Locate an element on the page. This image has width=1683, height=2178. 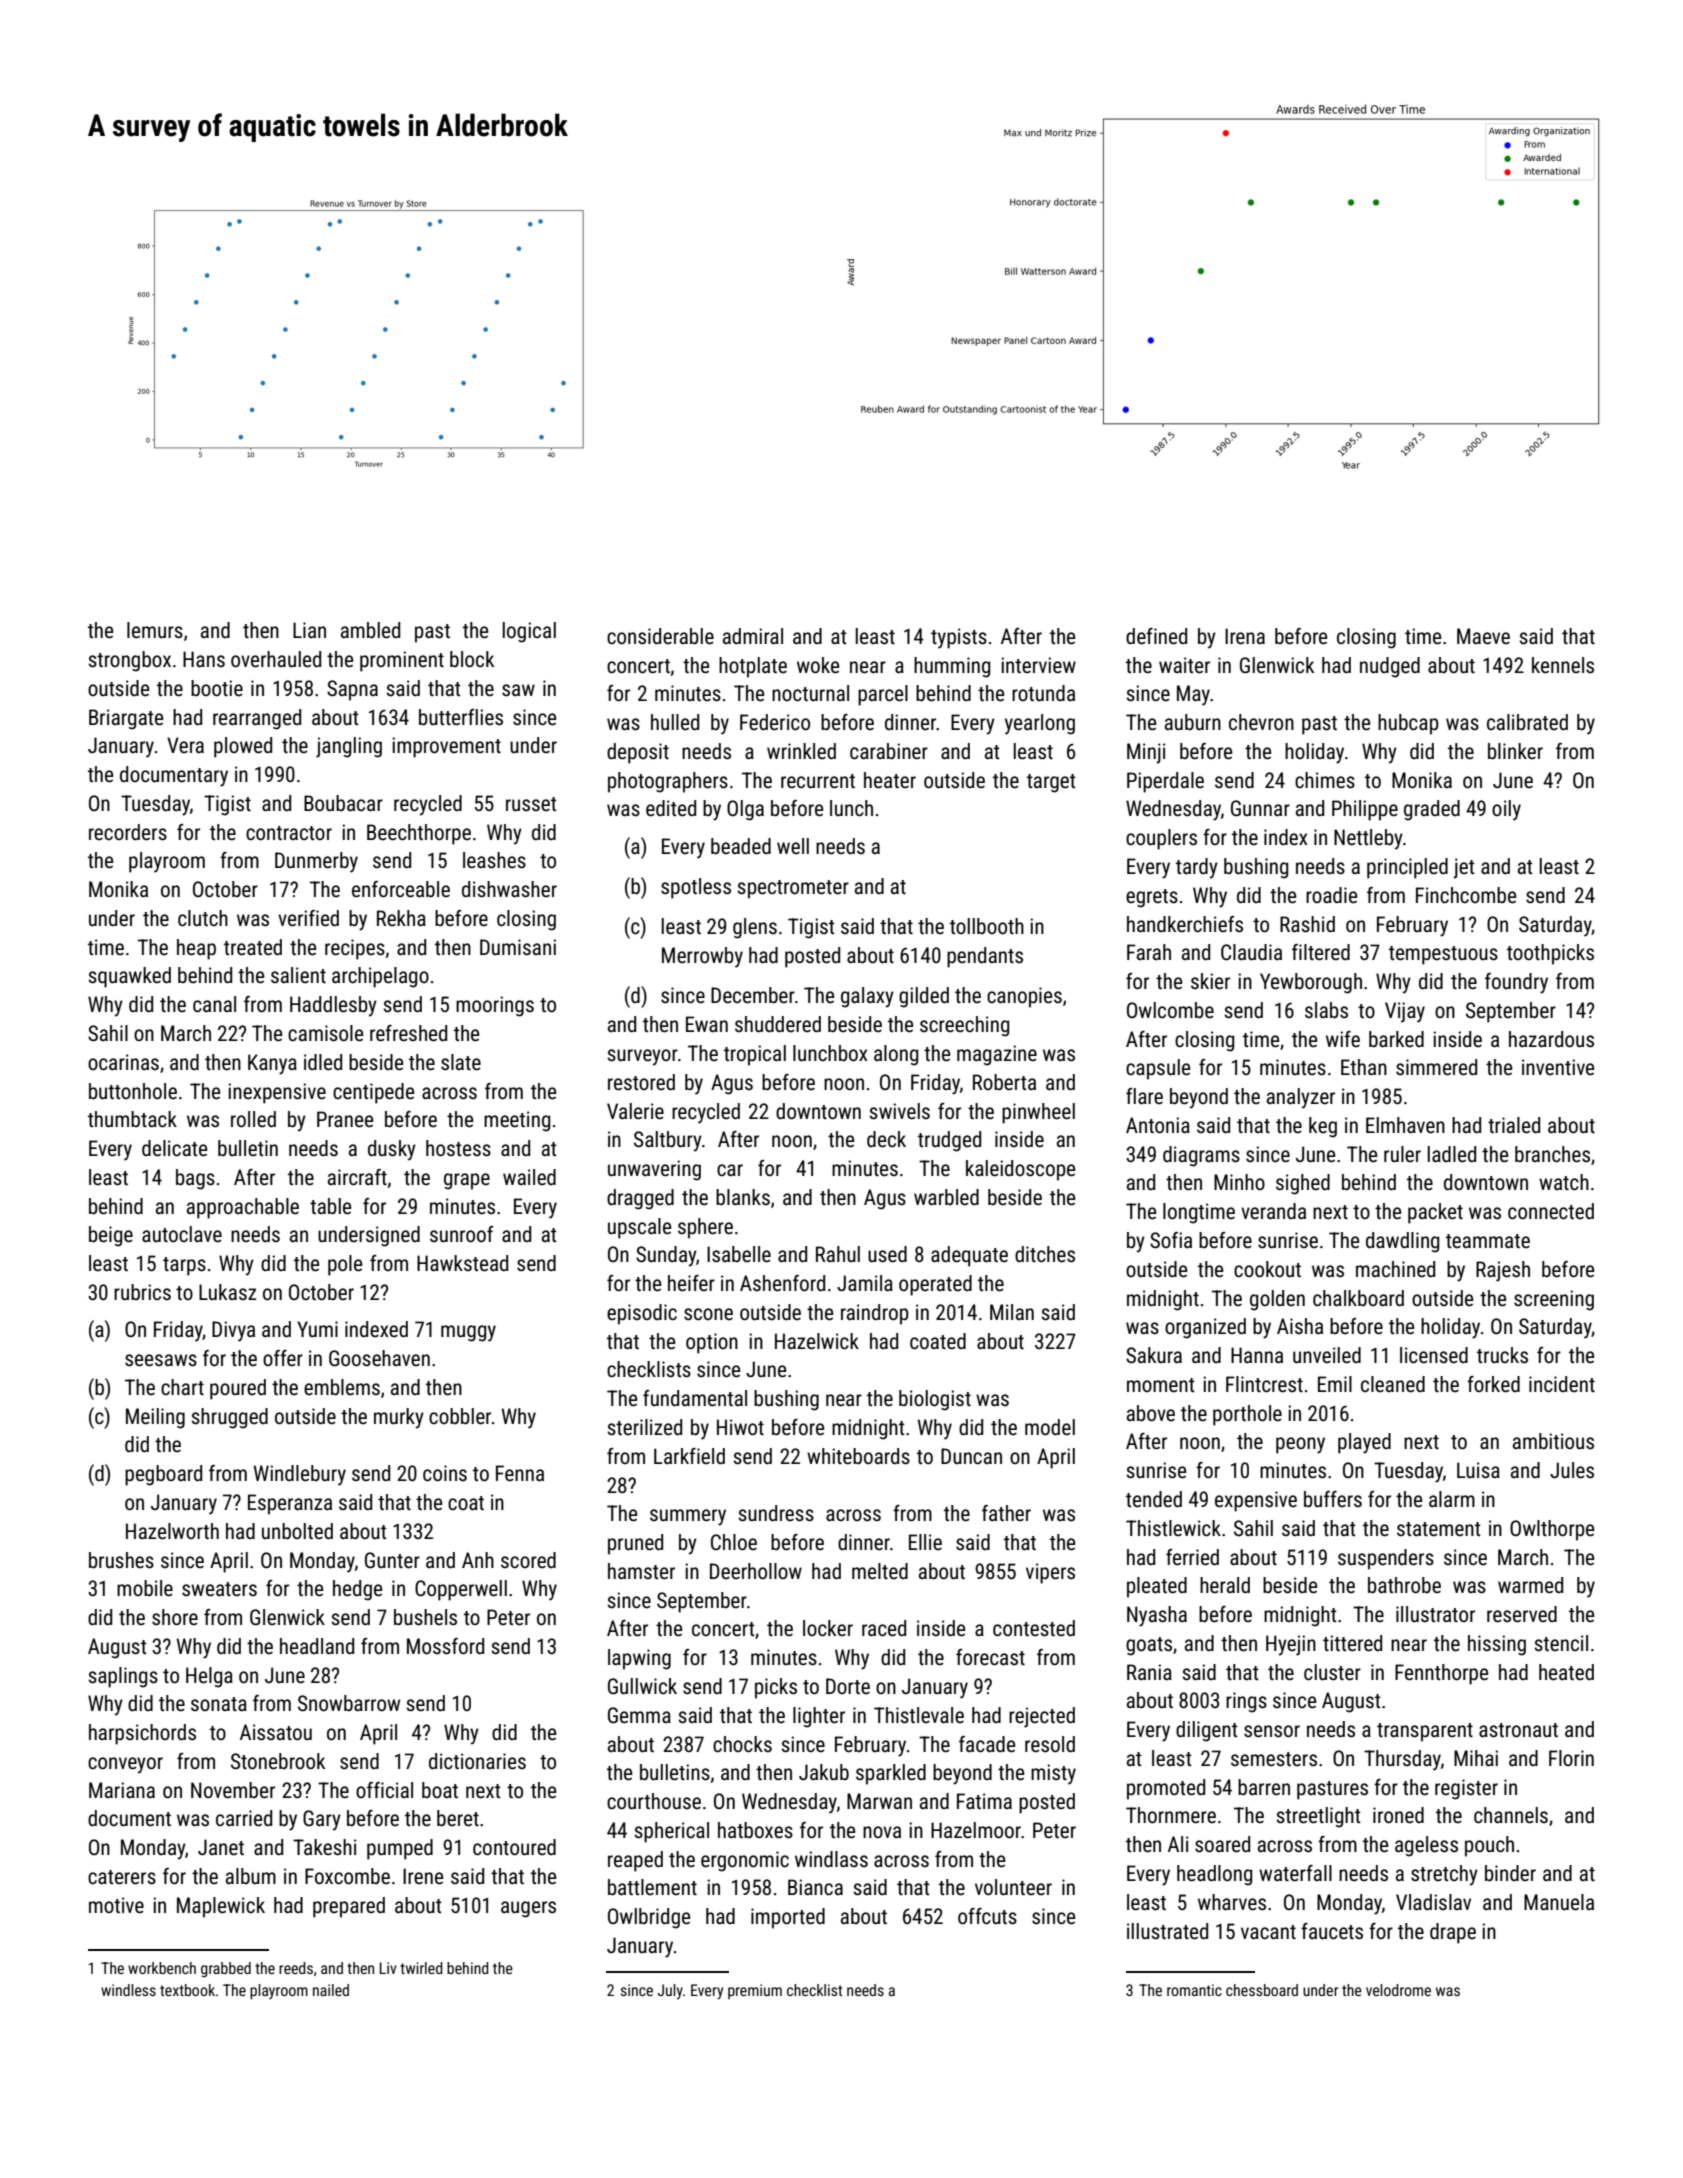
pegboard is located at coordinates (163, 1475).
